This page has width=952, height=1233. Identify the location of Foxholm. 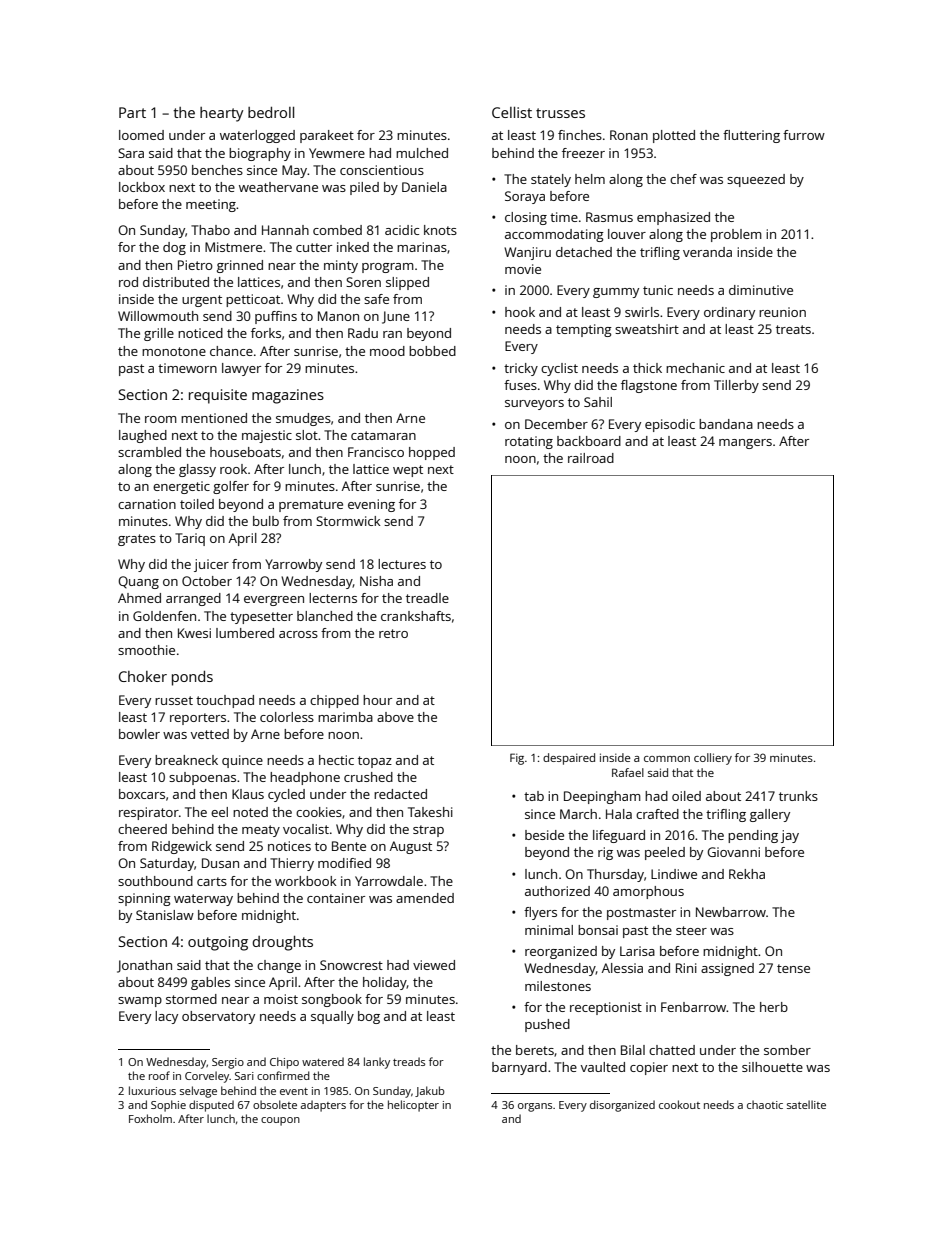
(150, 1118).
